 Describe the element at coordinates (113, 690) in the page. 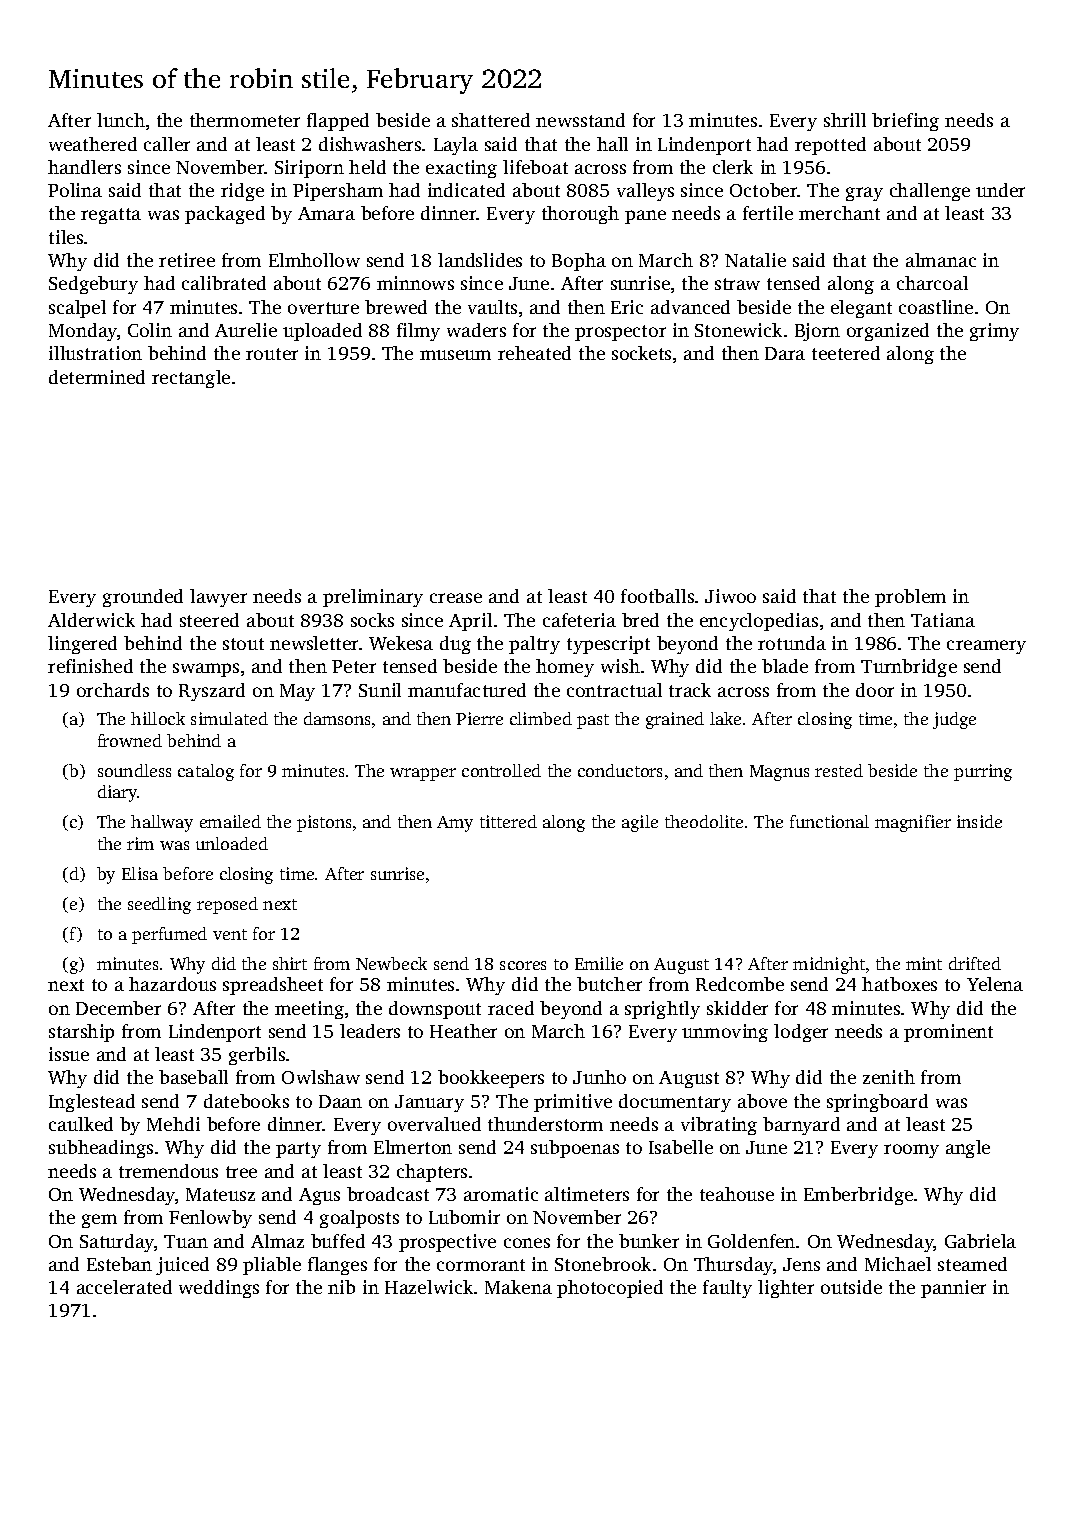

I see `orchards` at that location.
